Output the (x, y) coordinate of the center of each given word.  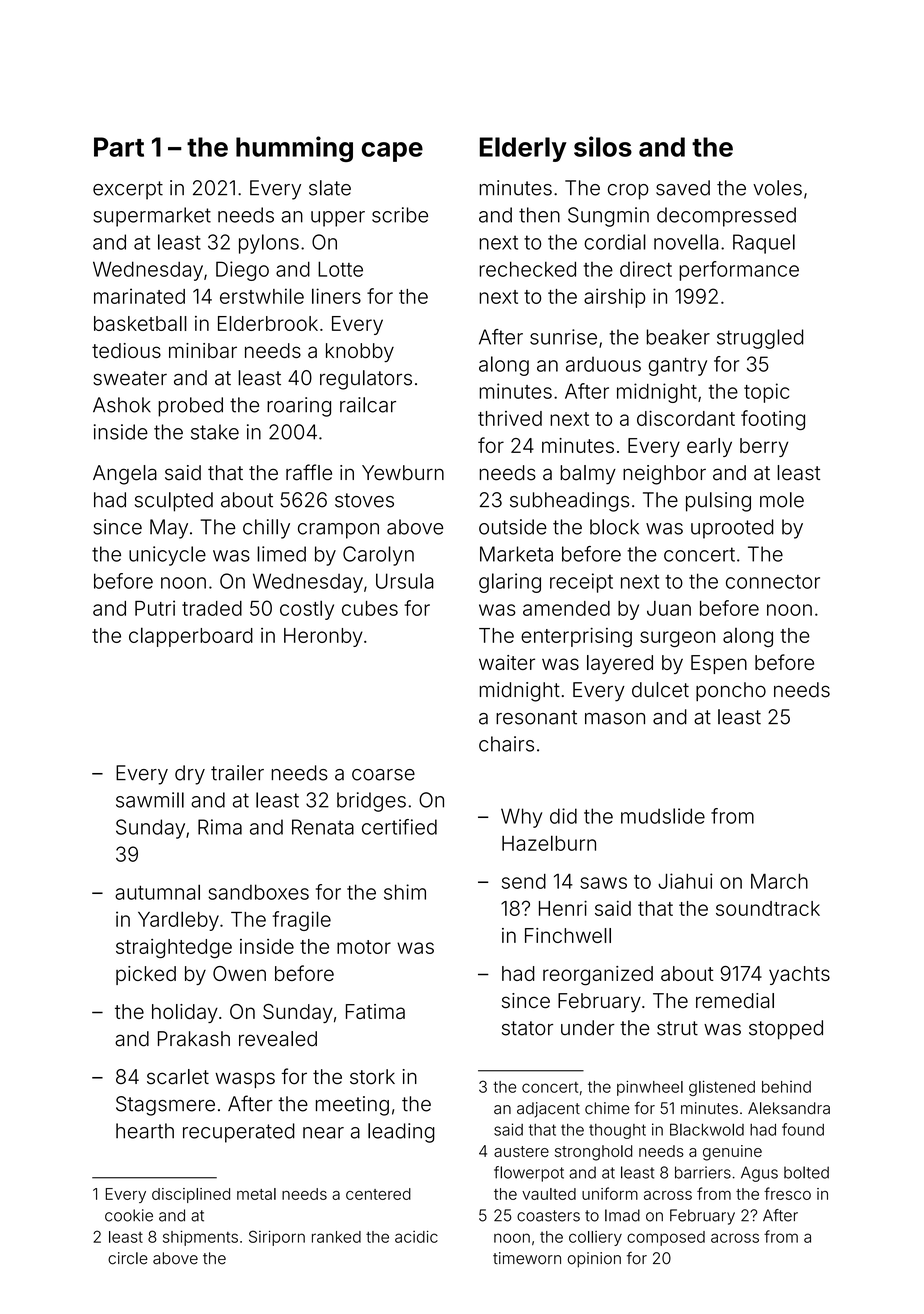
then (539, 215)
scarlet (178, 1077)
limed (281, 554)
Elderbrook (268, 323)
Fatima (375, 1011)
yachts (799, 975)
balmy (588, 475)
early (709, 447)
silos (603, 146)
